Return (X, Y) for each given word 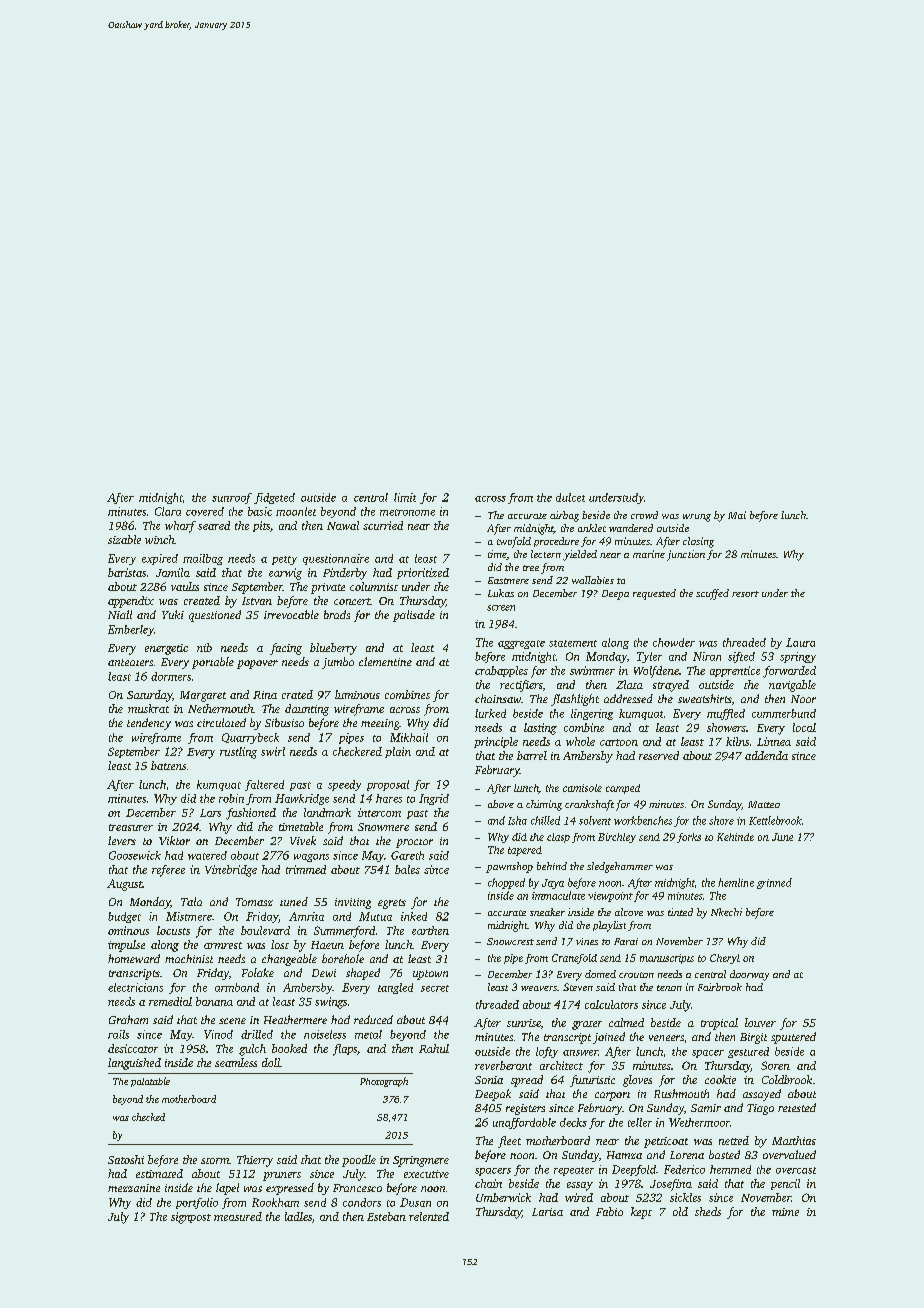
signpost (191, 1218)
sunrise (524, 1023)
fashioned (251, 814)
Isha (517, 820)
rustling (238, 753)
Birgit (753, 1038)
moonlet (296, 511)
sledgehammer (620, 867)
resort (745, 594)
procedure (556, 542)
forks (689, 838)
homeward (134, 958)
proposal (388, 785)
